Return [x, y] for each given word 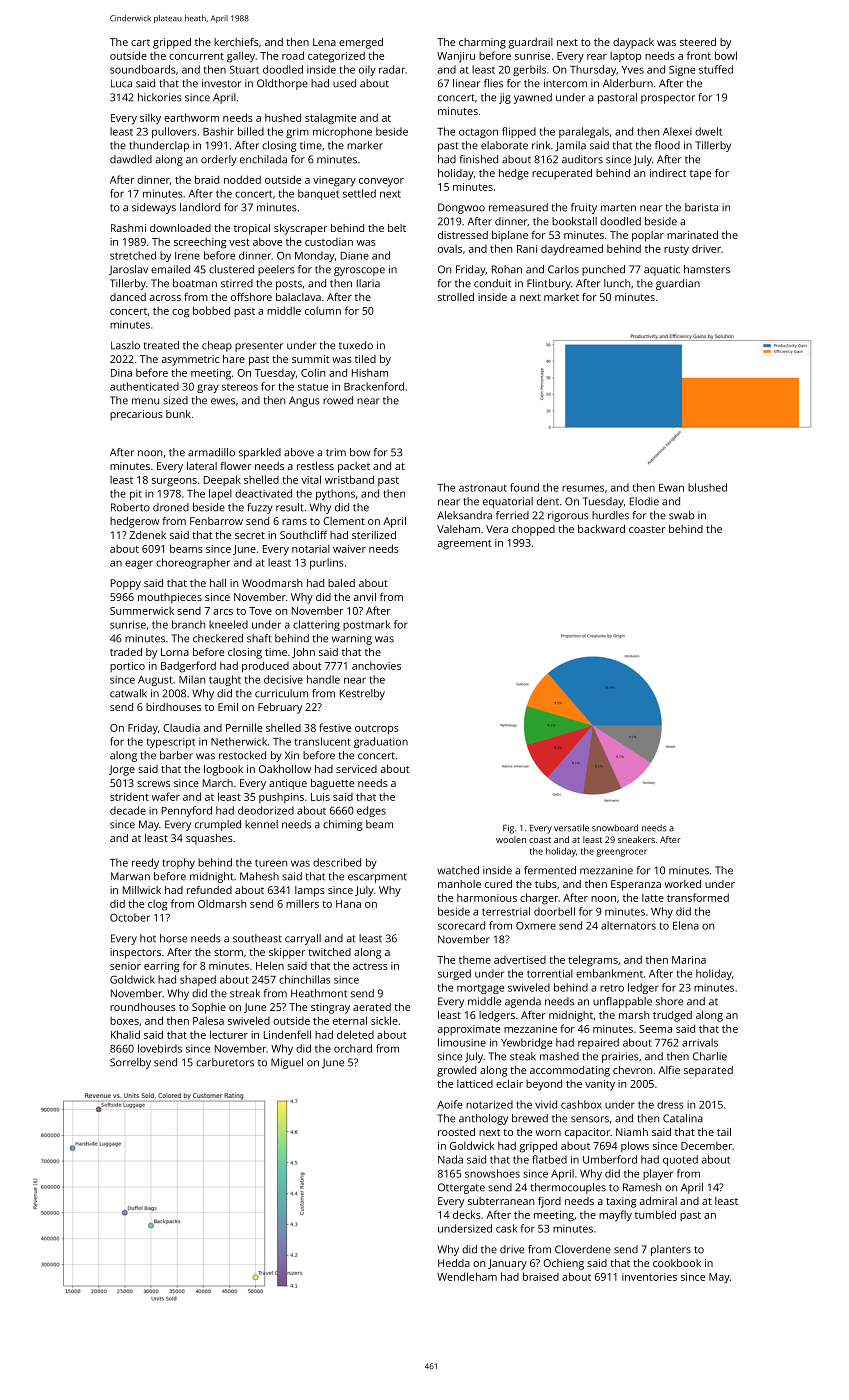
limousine [462, 1042]
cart [140, 42]
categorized [336, 57]
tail [724, 1132]
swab [681, 515]
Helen [270, 965]
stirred [237, 283]
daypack [633, 43]
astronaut [483, 488]
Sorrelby [130, 1063]
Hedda [454, 1263]
